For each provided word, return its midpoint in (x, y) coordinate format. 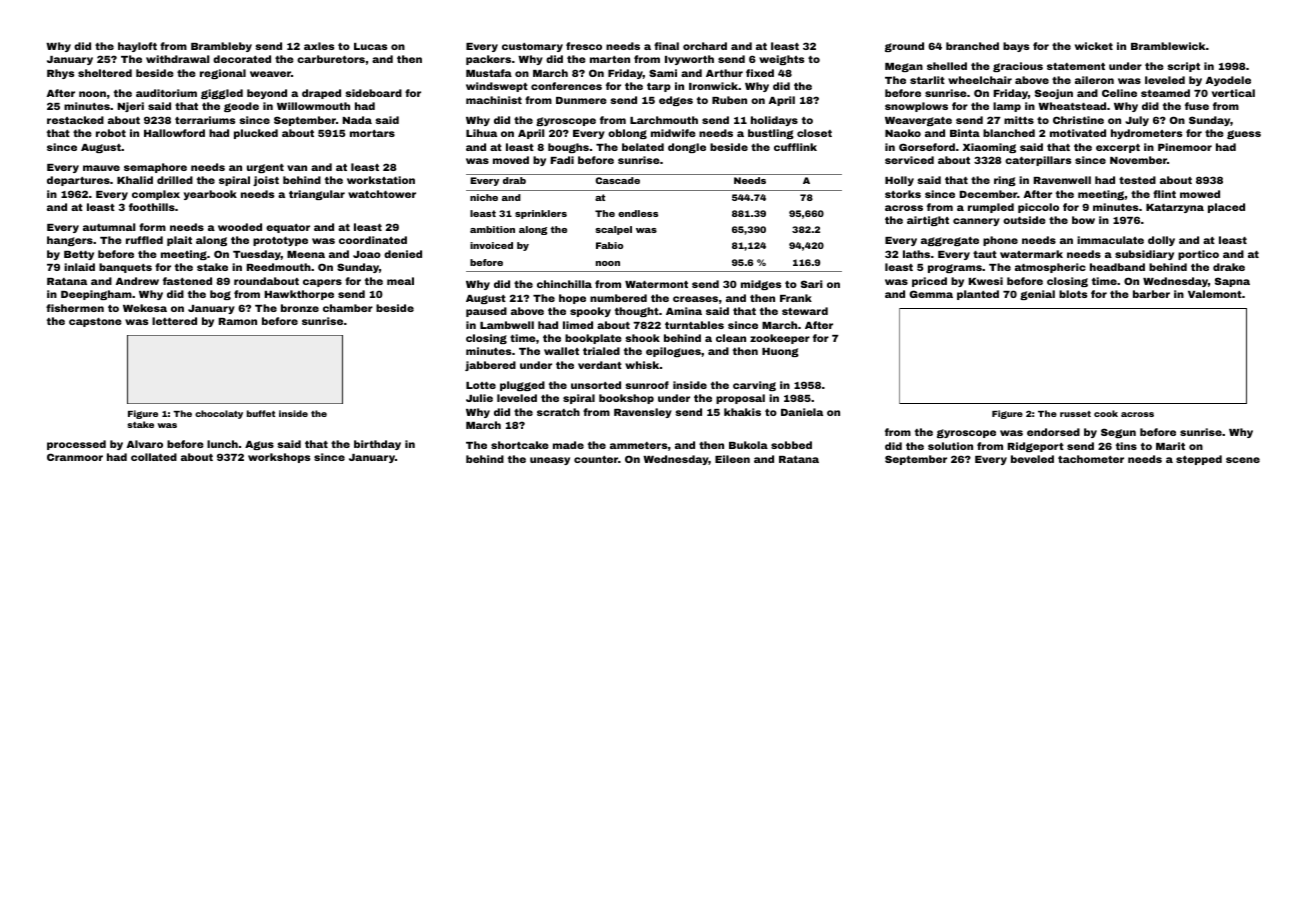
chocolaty (219, 414)
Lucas (370, 46)
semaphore (155, 168)
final (666, 46)
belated (643, 147)
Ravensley (643, 413)
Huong (780, 352)
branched (972, 46)
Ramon (238, 321)
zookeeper (780, 339)
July (1137, 121)
